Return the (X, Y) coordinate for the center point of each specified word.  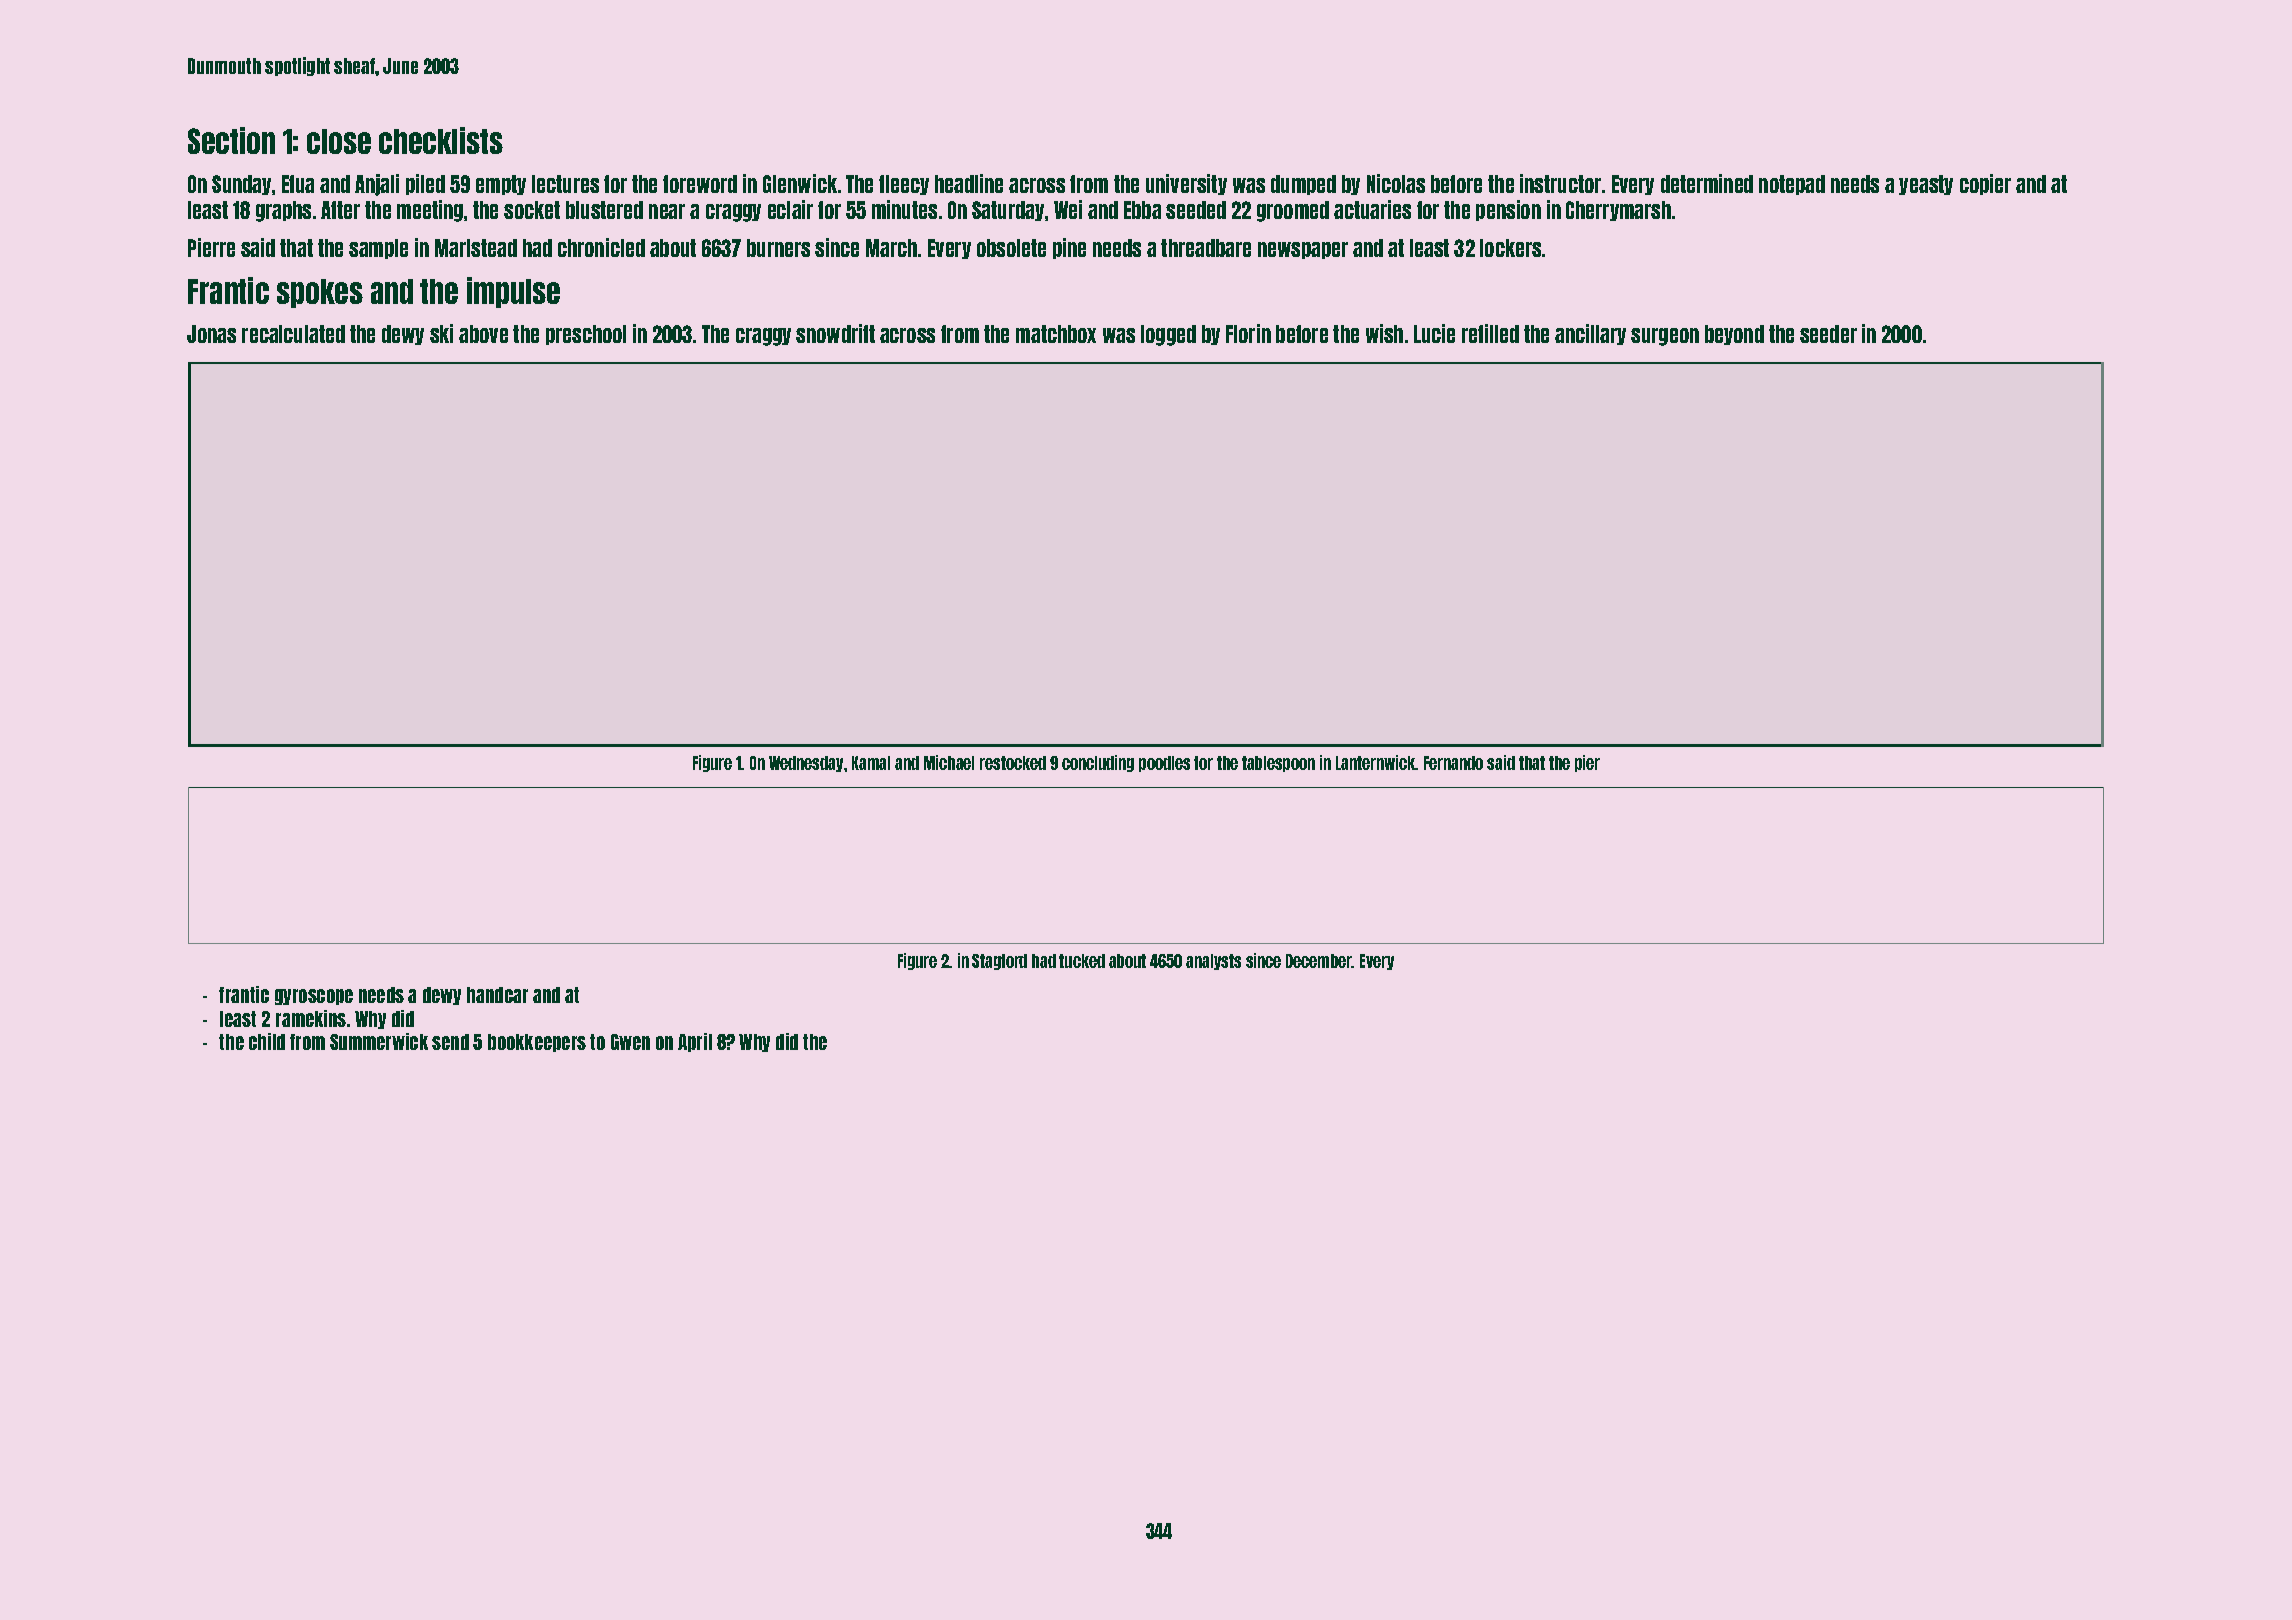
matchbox (1056, 334)
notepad (1792, 185)
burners (778, 248)
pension (1508, 210)
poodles (1164, 764)
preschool (586, 335)
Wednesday (806, 764)
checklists (441, 140)
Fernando (1453, 763)
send (450, 1042)
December (1319, 961)
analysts (1213, 962)
